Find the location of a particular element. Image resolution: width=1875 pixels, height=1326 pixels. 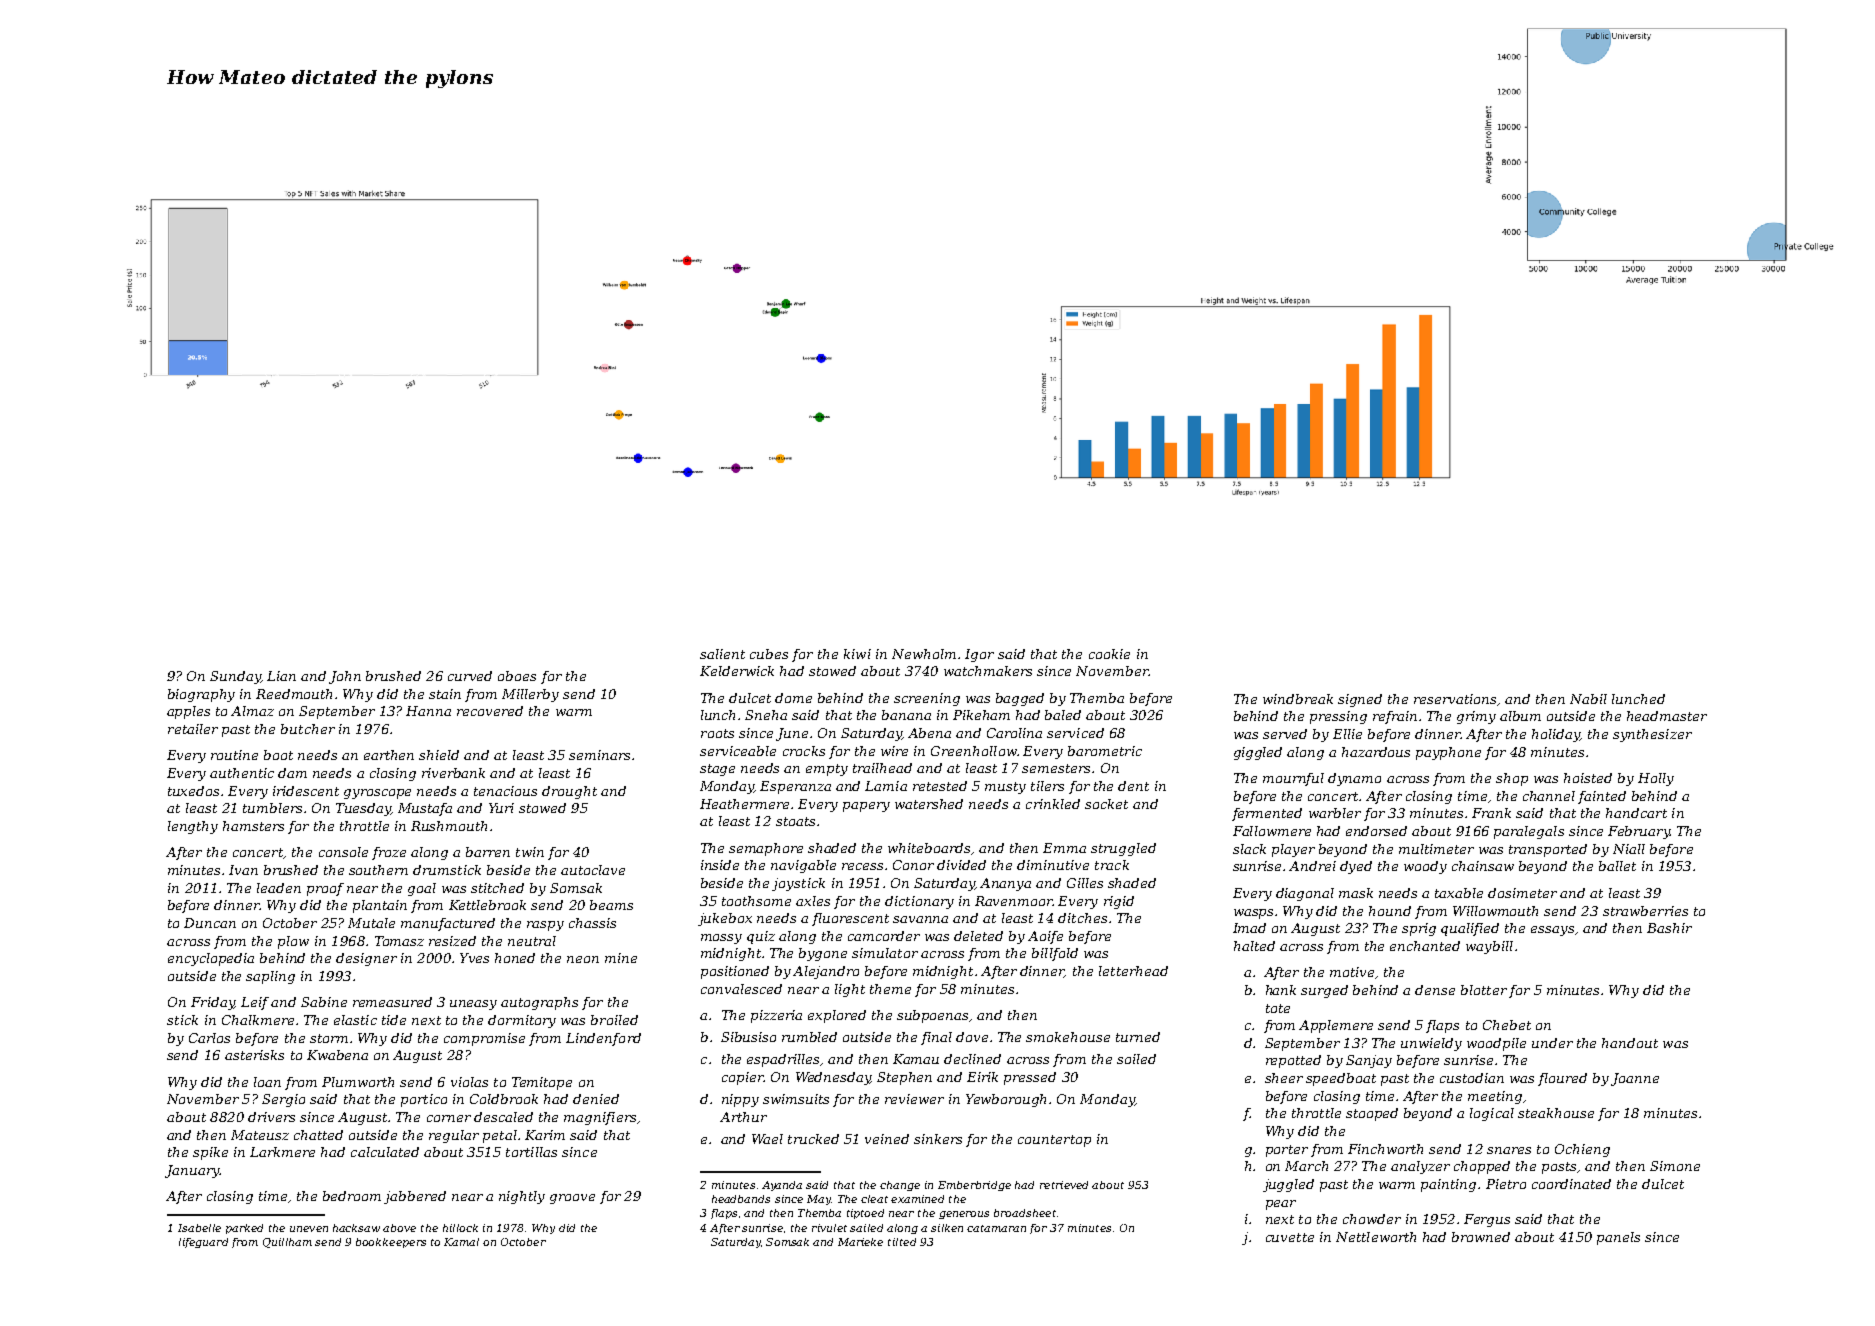

smokehouse is located at coordinates (1068, 1037).
